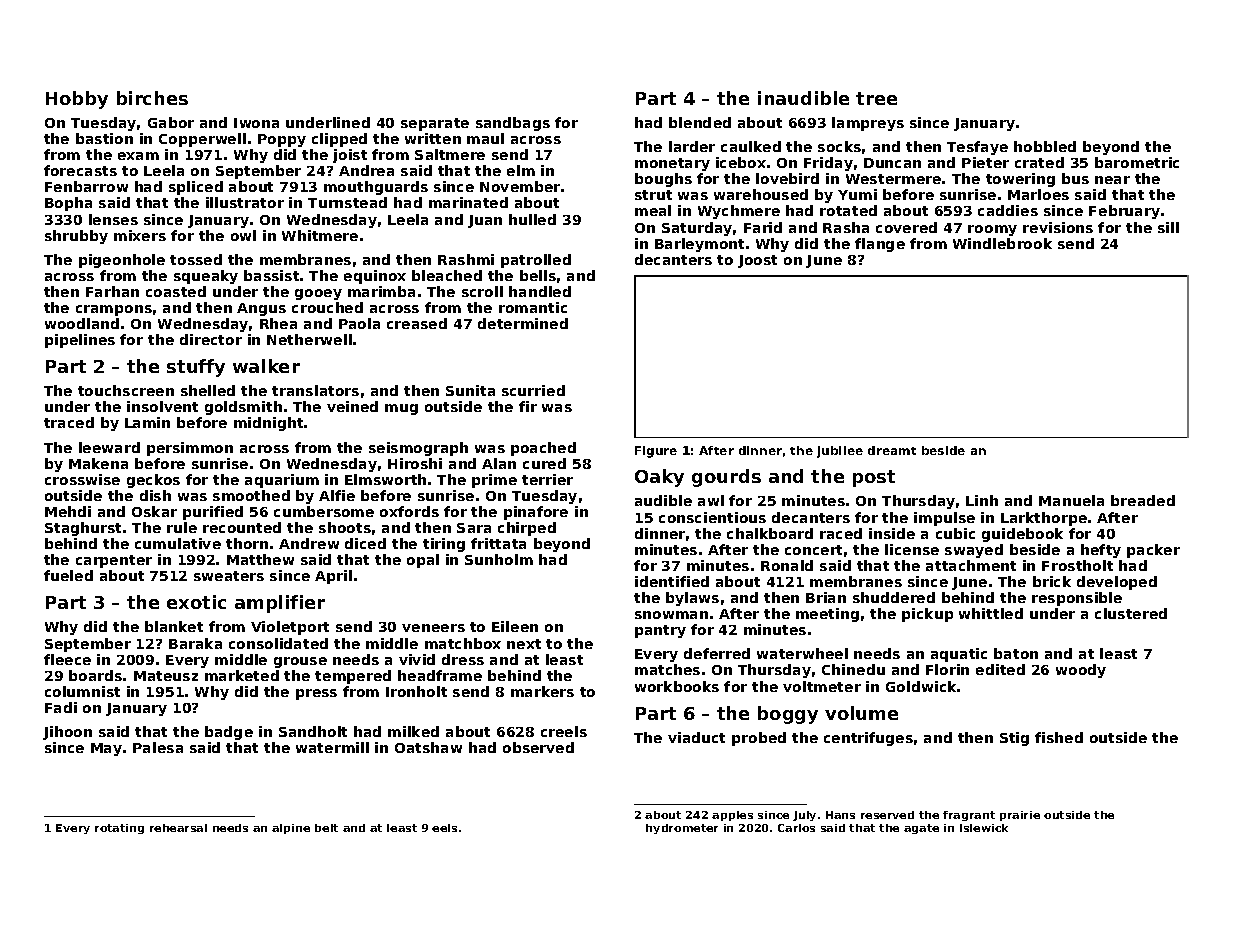 Image resolution: width=1233 pixels, height=952 pixels. Describe the element at coordinates (804, 816) in the document. I see `July` at that location.
